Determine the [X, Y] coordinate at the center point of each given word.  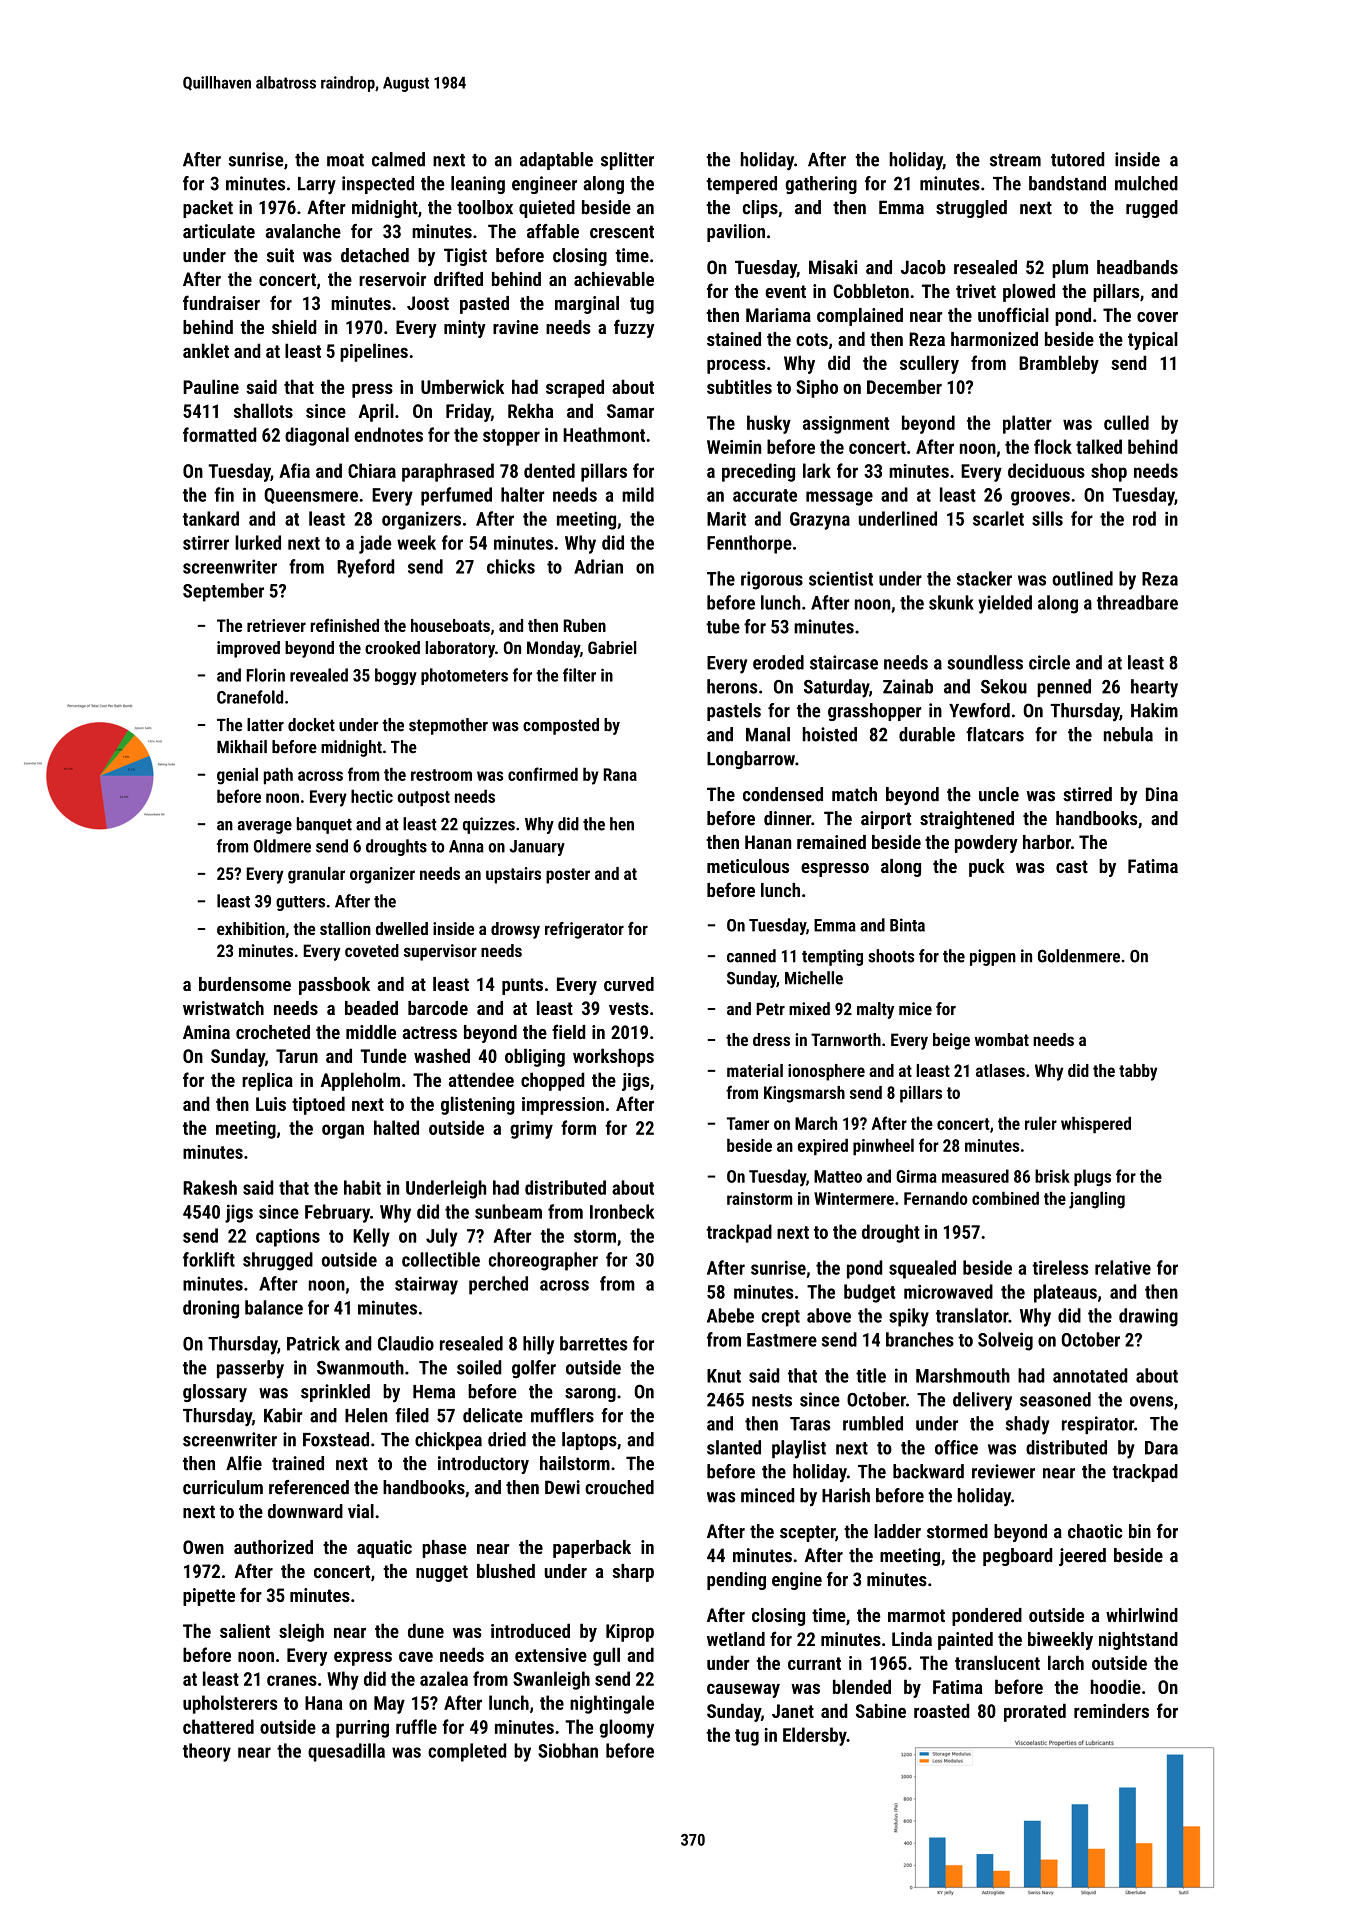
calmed [398, 159]
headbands [1137, 267]
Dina [1162, 794]
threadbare [1137, 602]
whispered [1096, 1125]
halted [396, 1127]
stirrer [206, 542]
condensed [783, 794]
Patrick [313, 1343]
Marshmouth [963, 1375]
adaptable [556, 161]
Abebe [730, 1315]
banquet [324, 825]
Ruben [585, 625]
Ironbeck [622, 1211]
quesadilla [346, 1752]
